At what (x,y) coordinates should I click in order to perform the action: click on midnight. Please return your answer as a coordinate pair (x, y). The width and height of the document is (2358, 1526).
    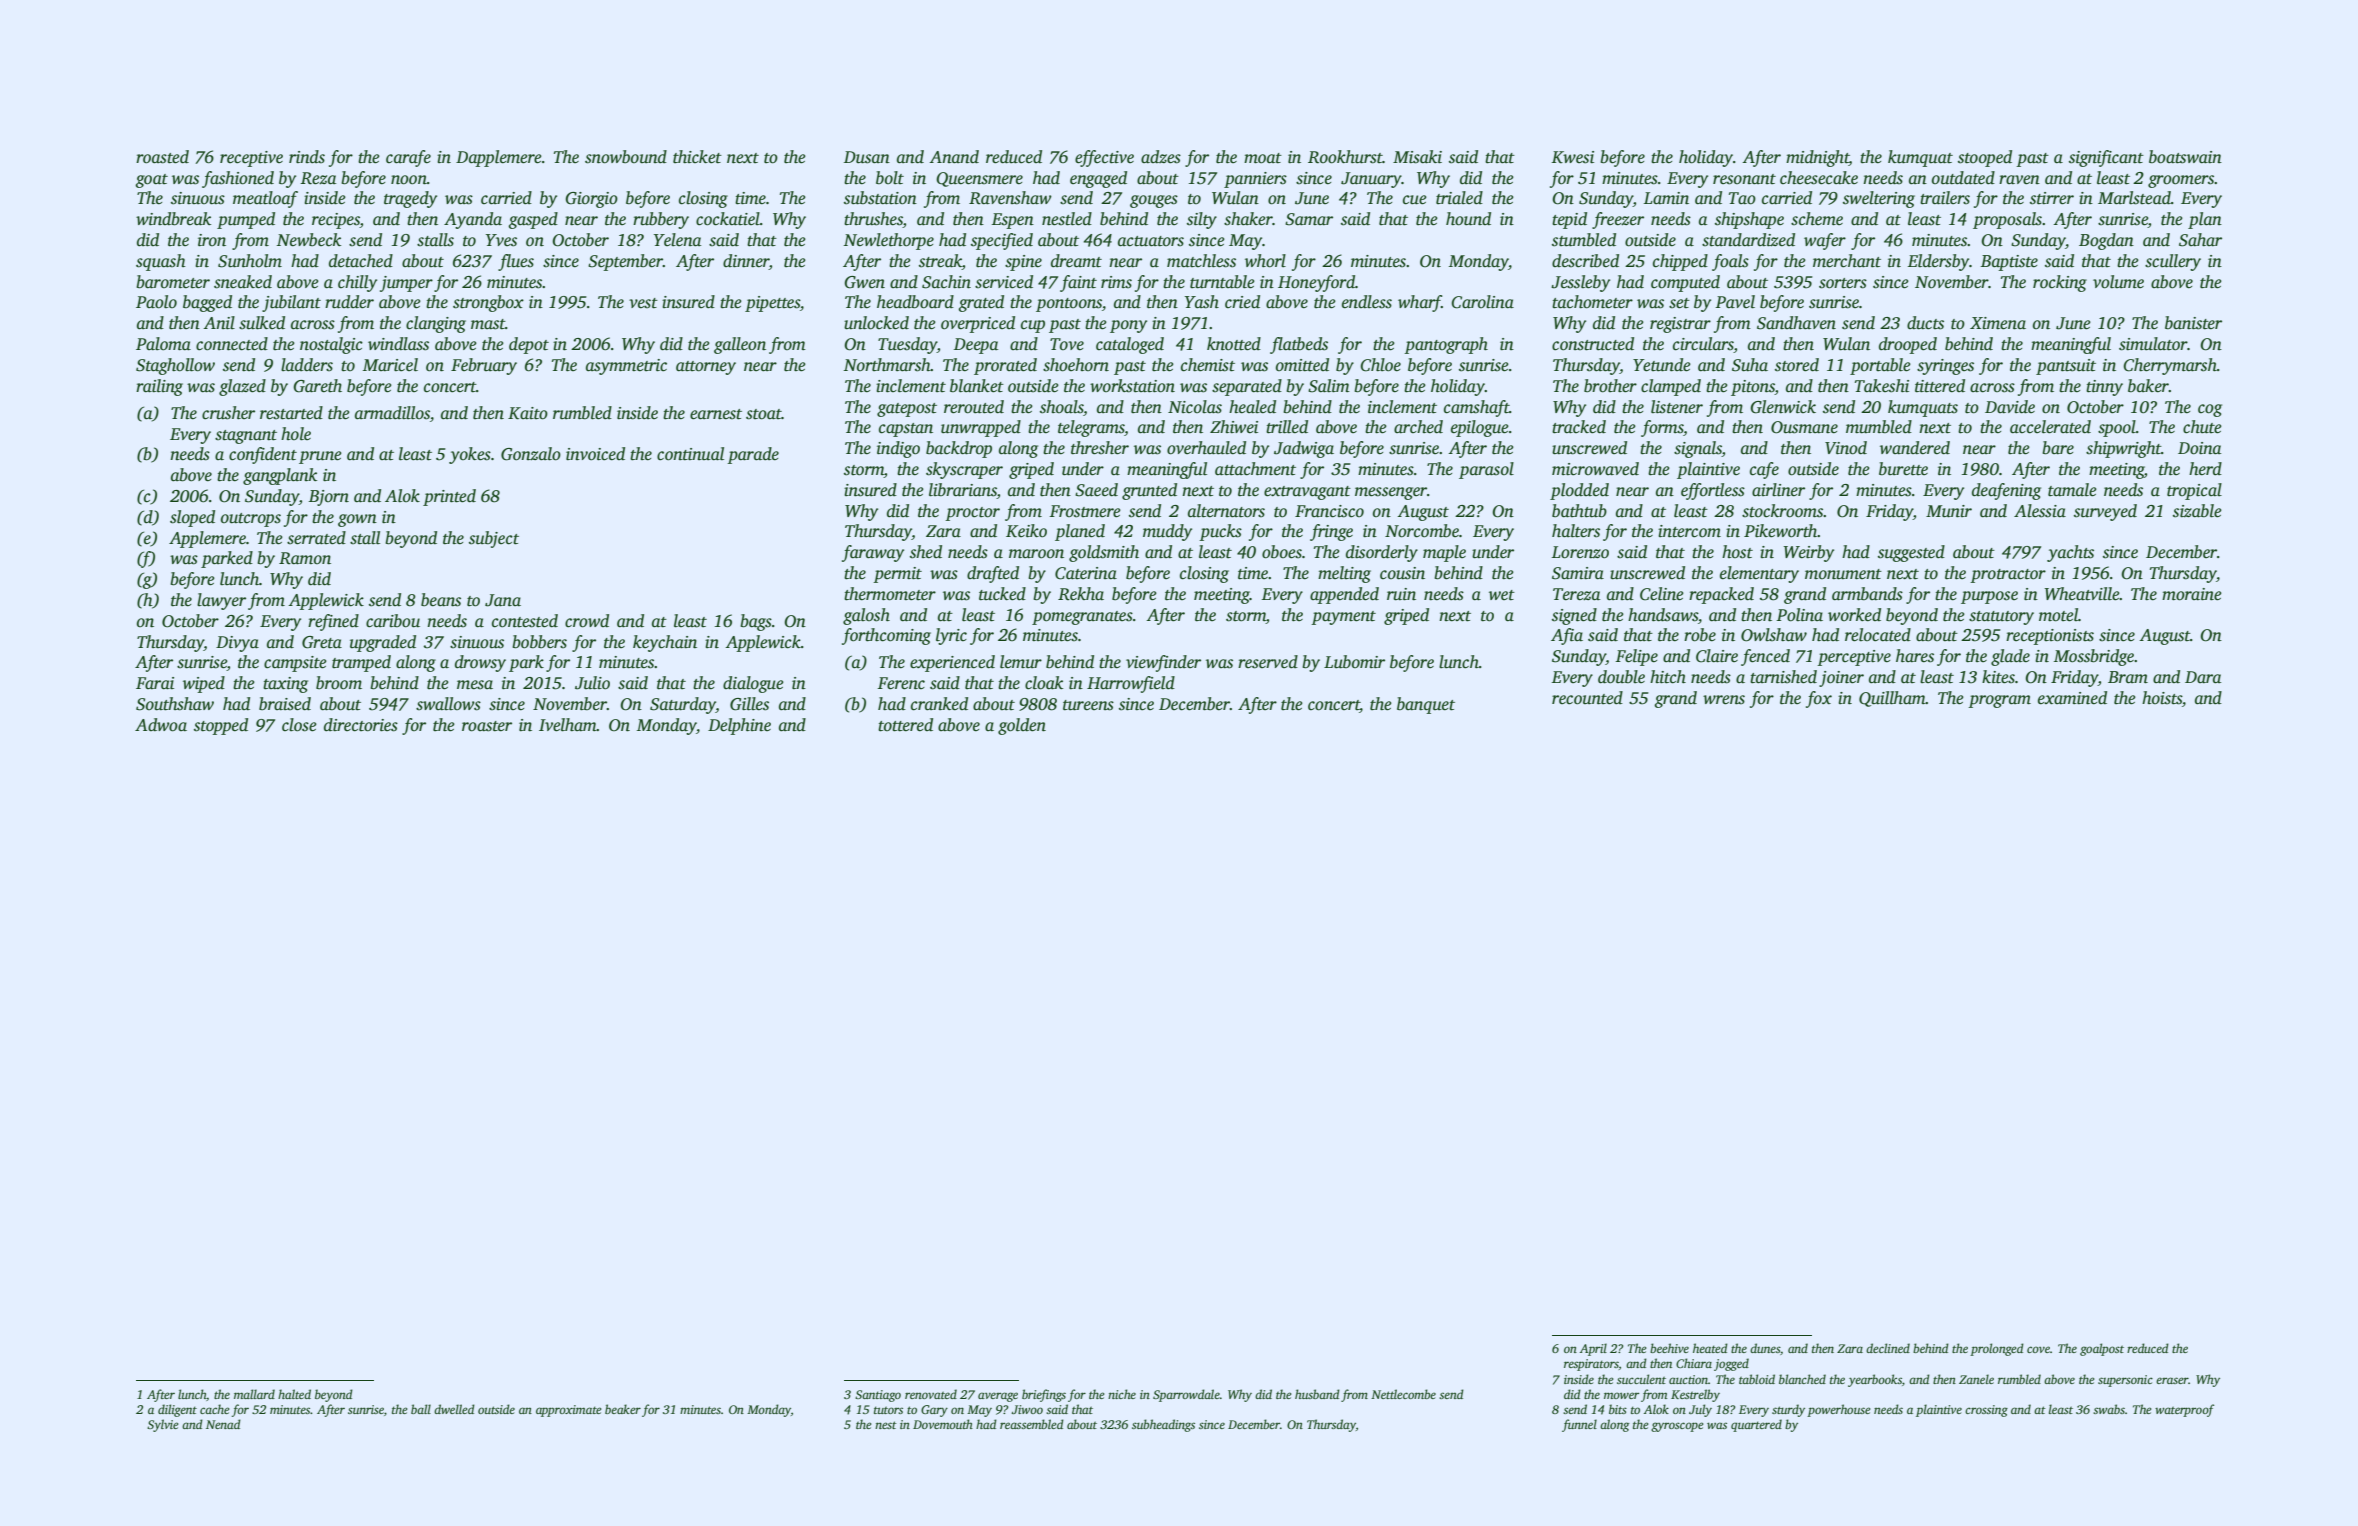
    Looking at the image, I should click on (1817, 158).
